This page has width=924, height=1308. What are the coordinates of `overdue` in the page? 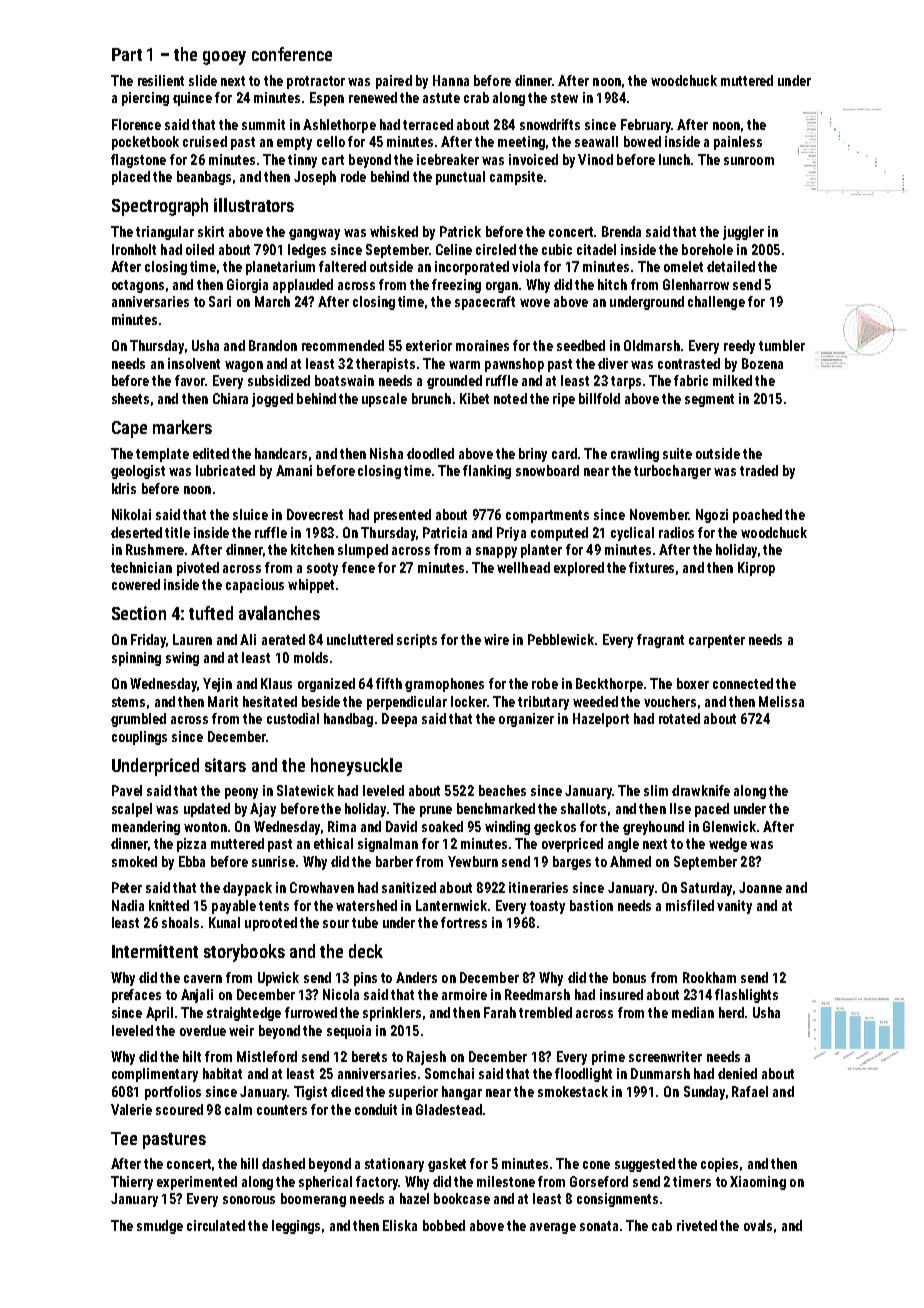 It's located at (203, 1030).
